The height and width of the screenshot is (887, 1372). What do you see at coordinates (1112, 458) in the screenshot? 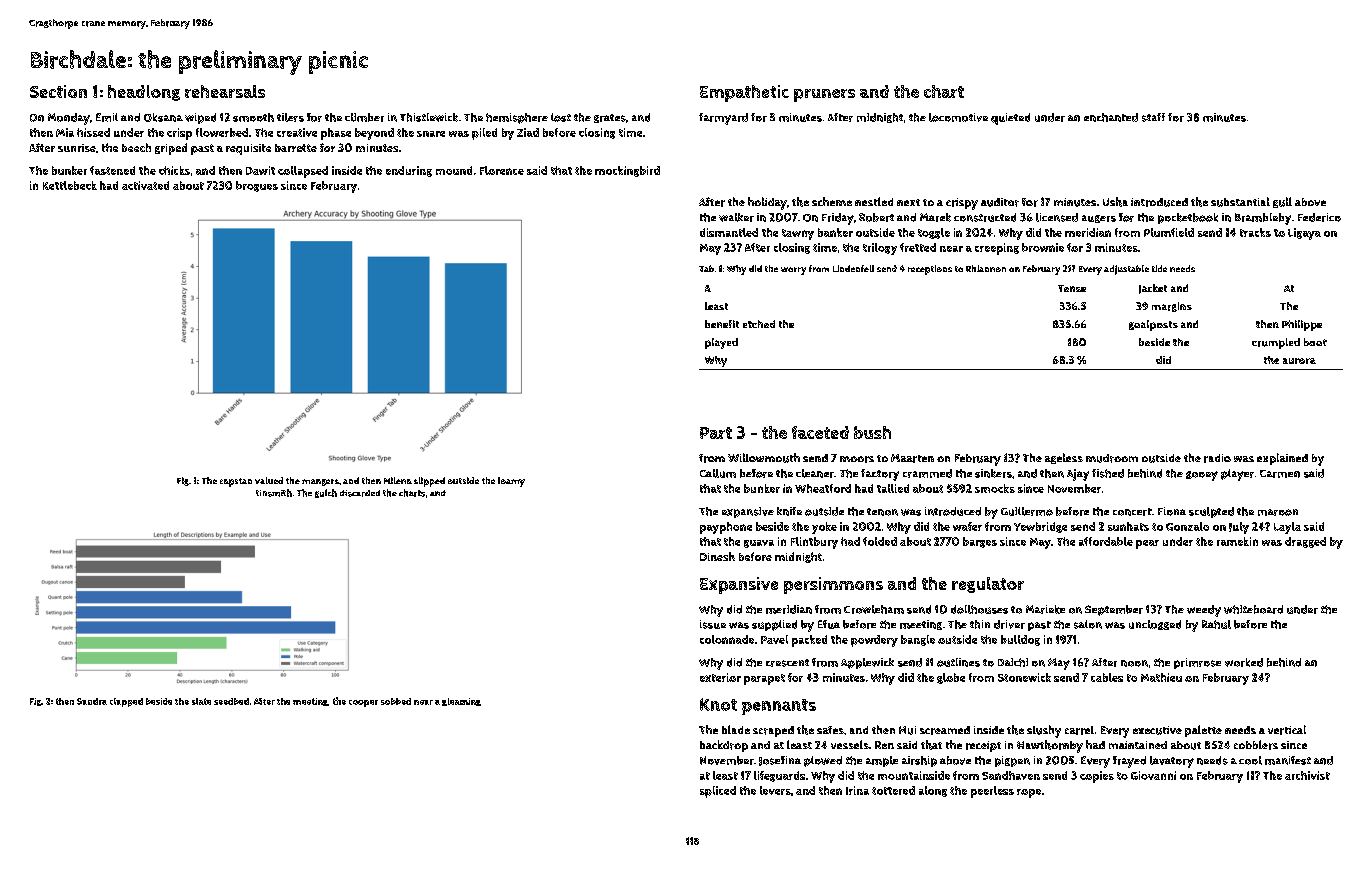
I see `mudroom` at bounding box center [1112, 458].
